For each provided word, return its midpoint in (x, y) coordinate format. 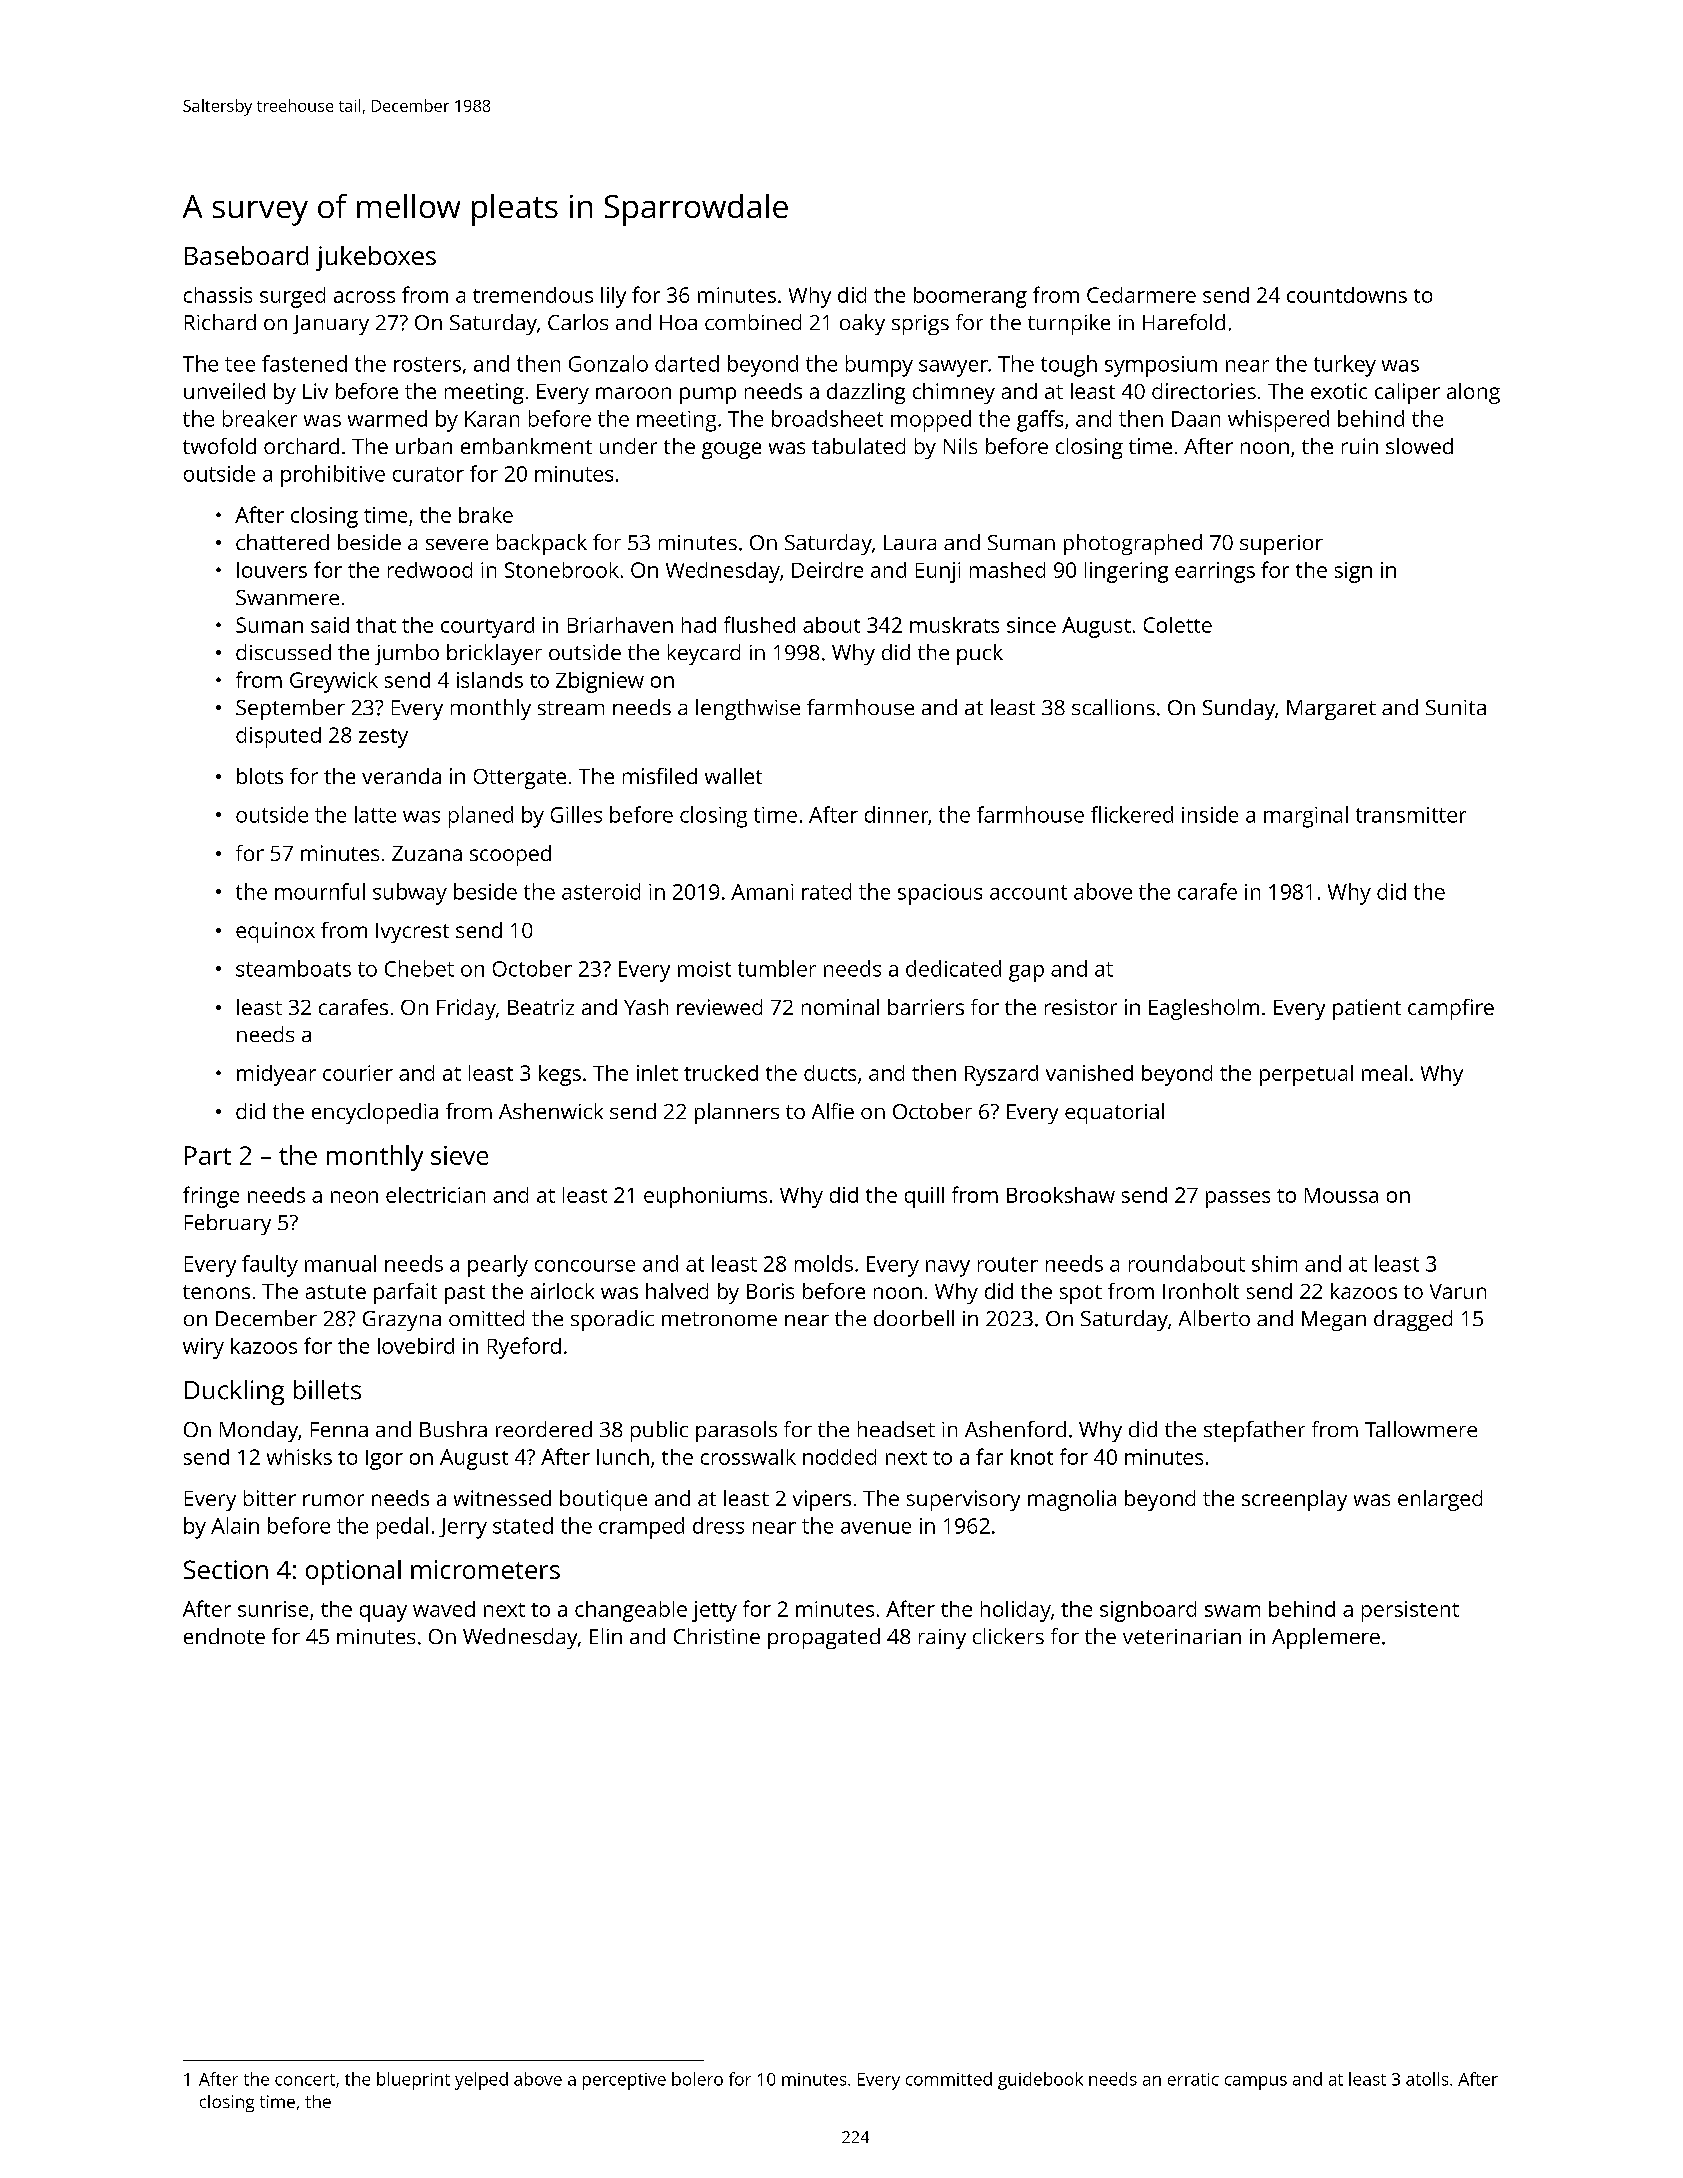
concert (305, 2080)
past (465, 1294)
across (364, 297)
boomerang (970, 297)
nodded (839, 1457)
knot (1032, 1457)
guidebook (1040, 2081)
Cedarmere (1141, 295)
